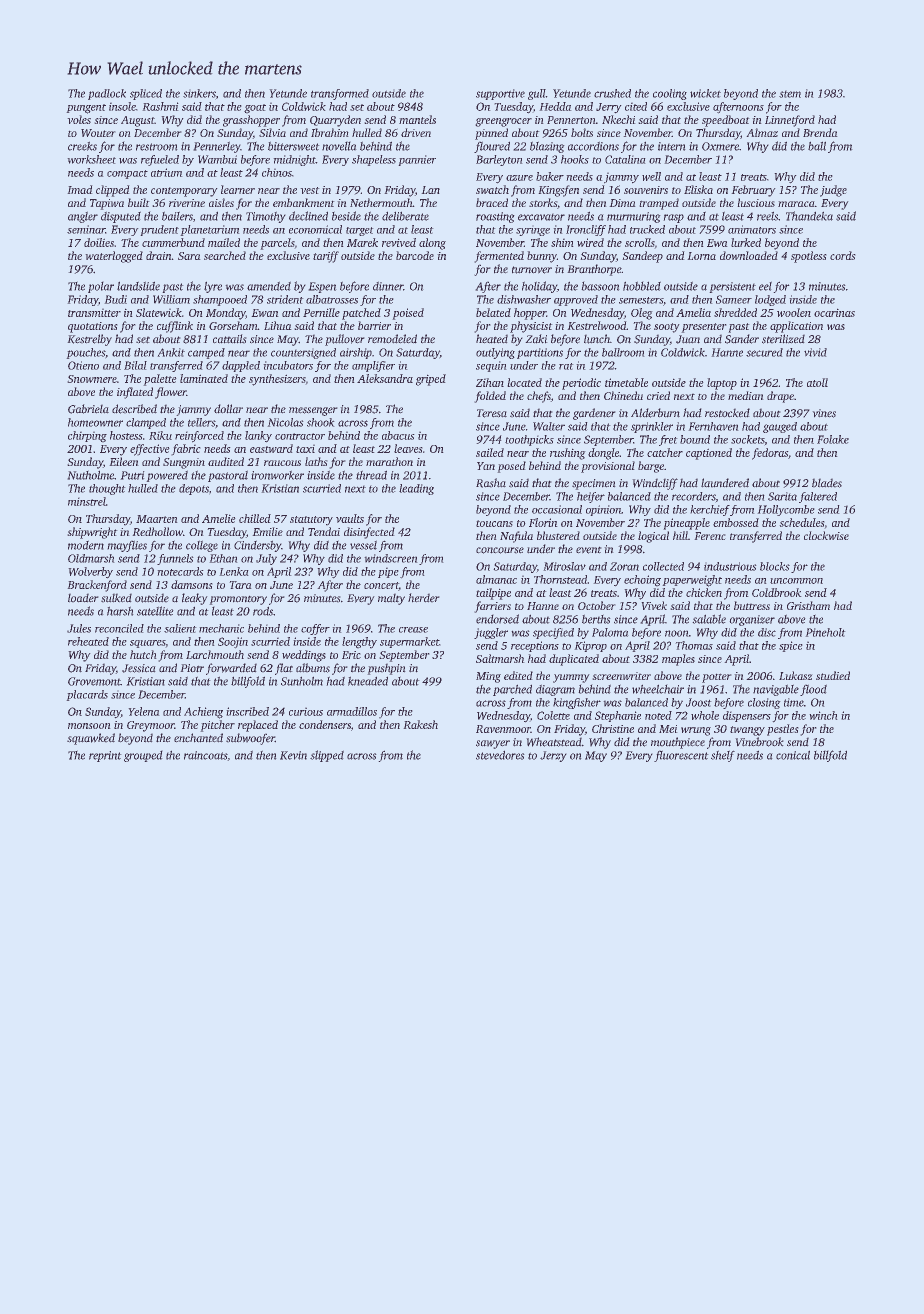  I want to click on Pennerley, so click(217, 147).
